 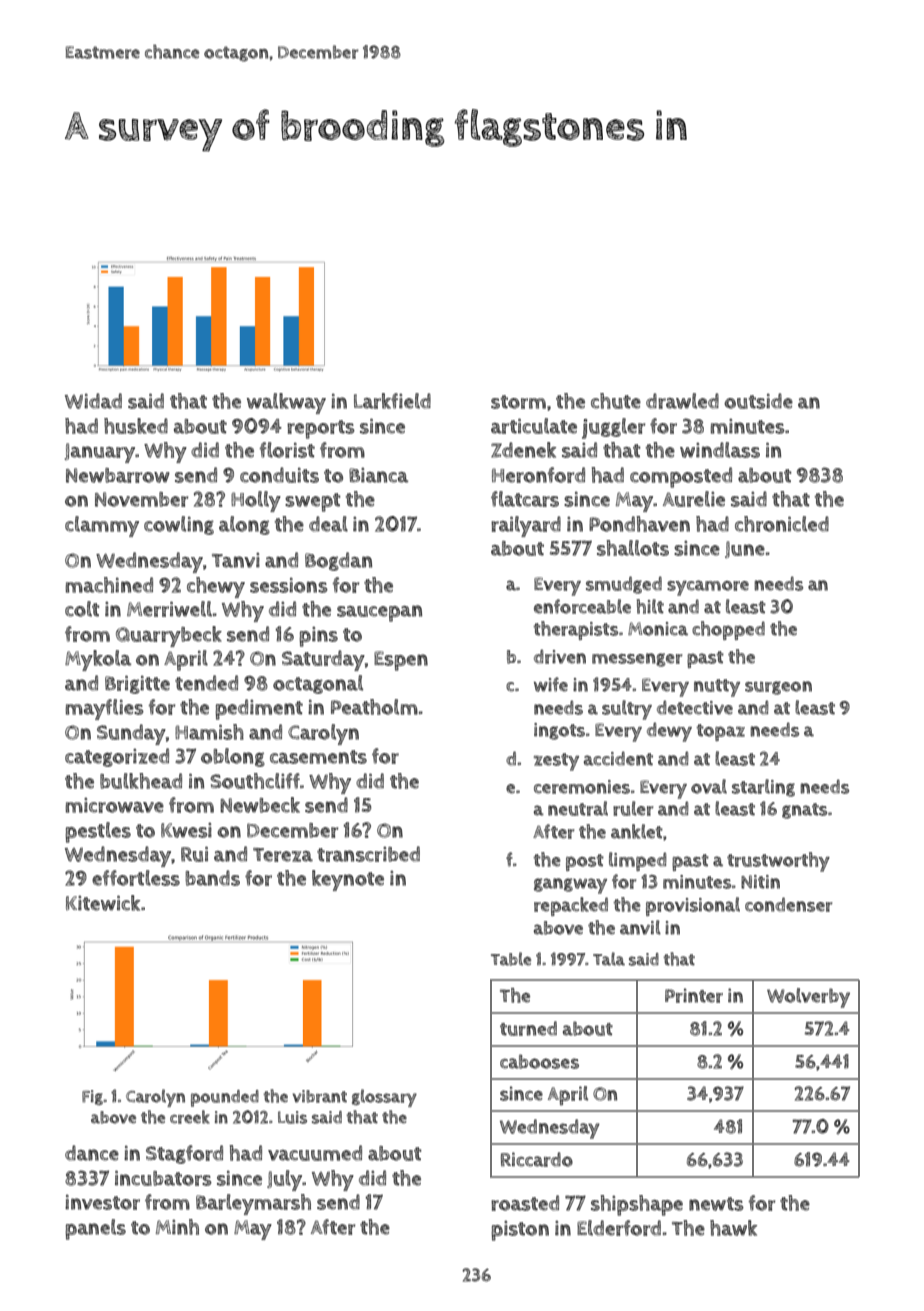 I want to click on Newbarrow, so click(x=118, y=475).
